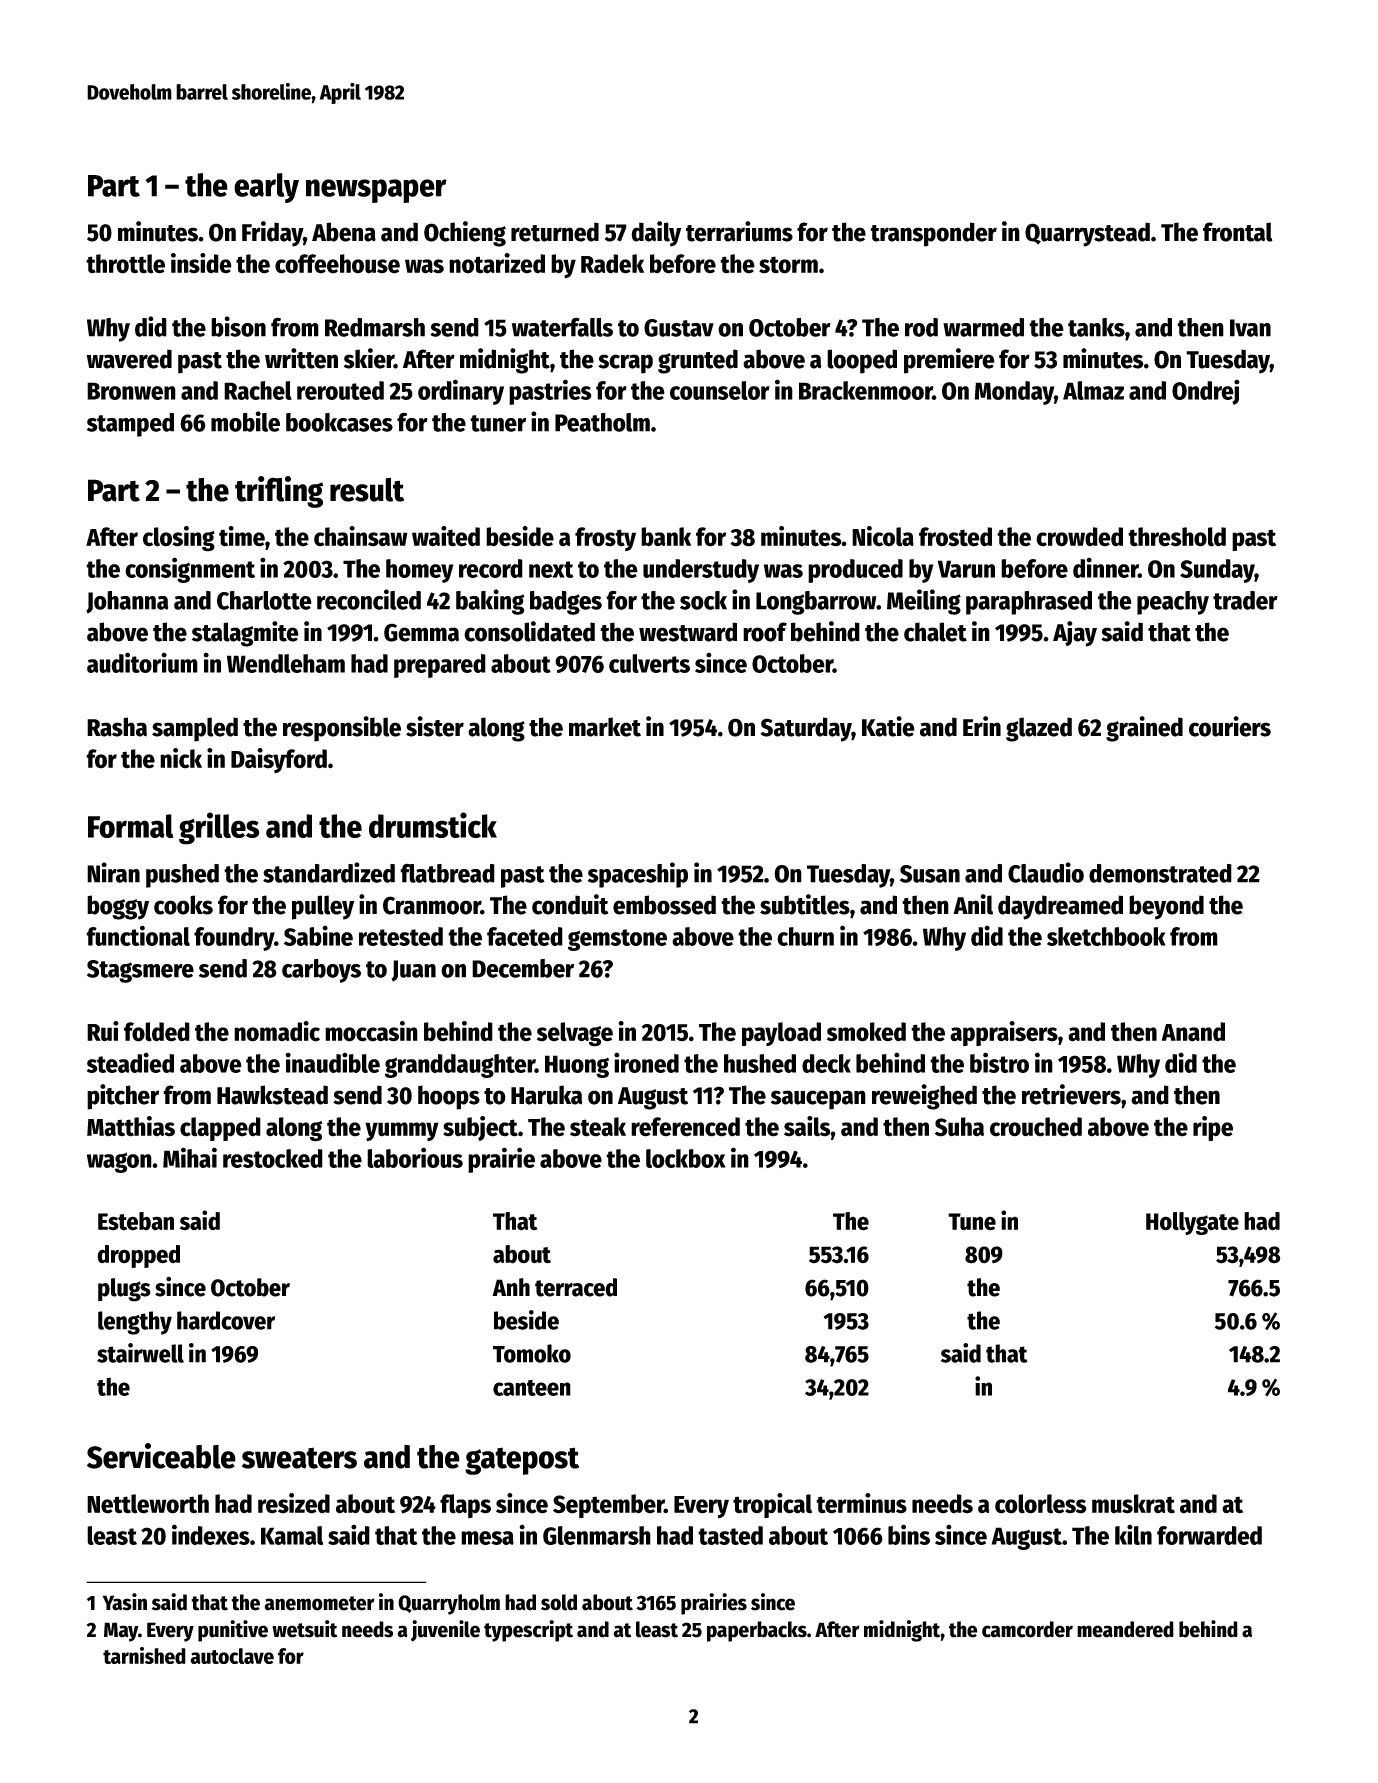  What do you see at coordinates (266, 188) in the screenshot?
I see `early` at bounding box center [266, 188].
